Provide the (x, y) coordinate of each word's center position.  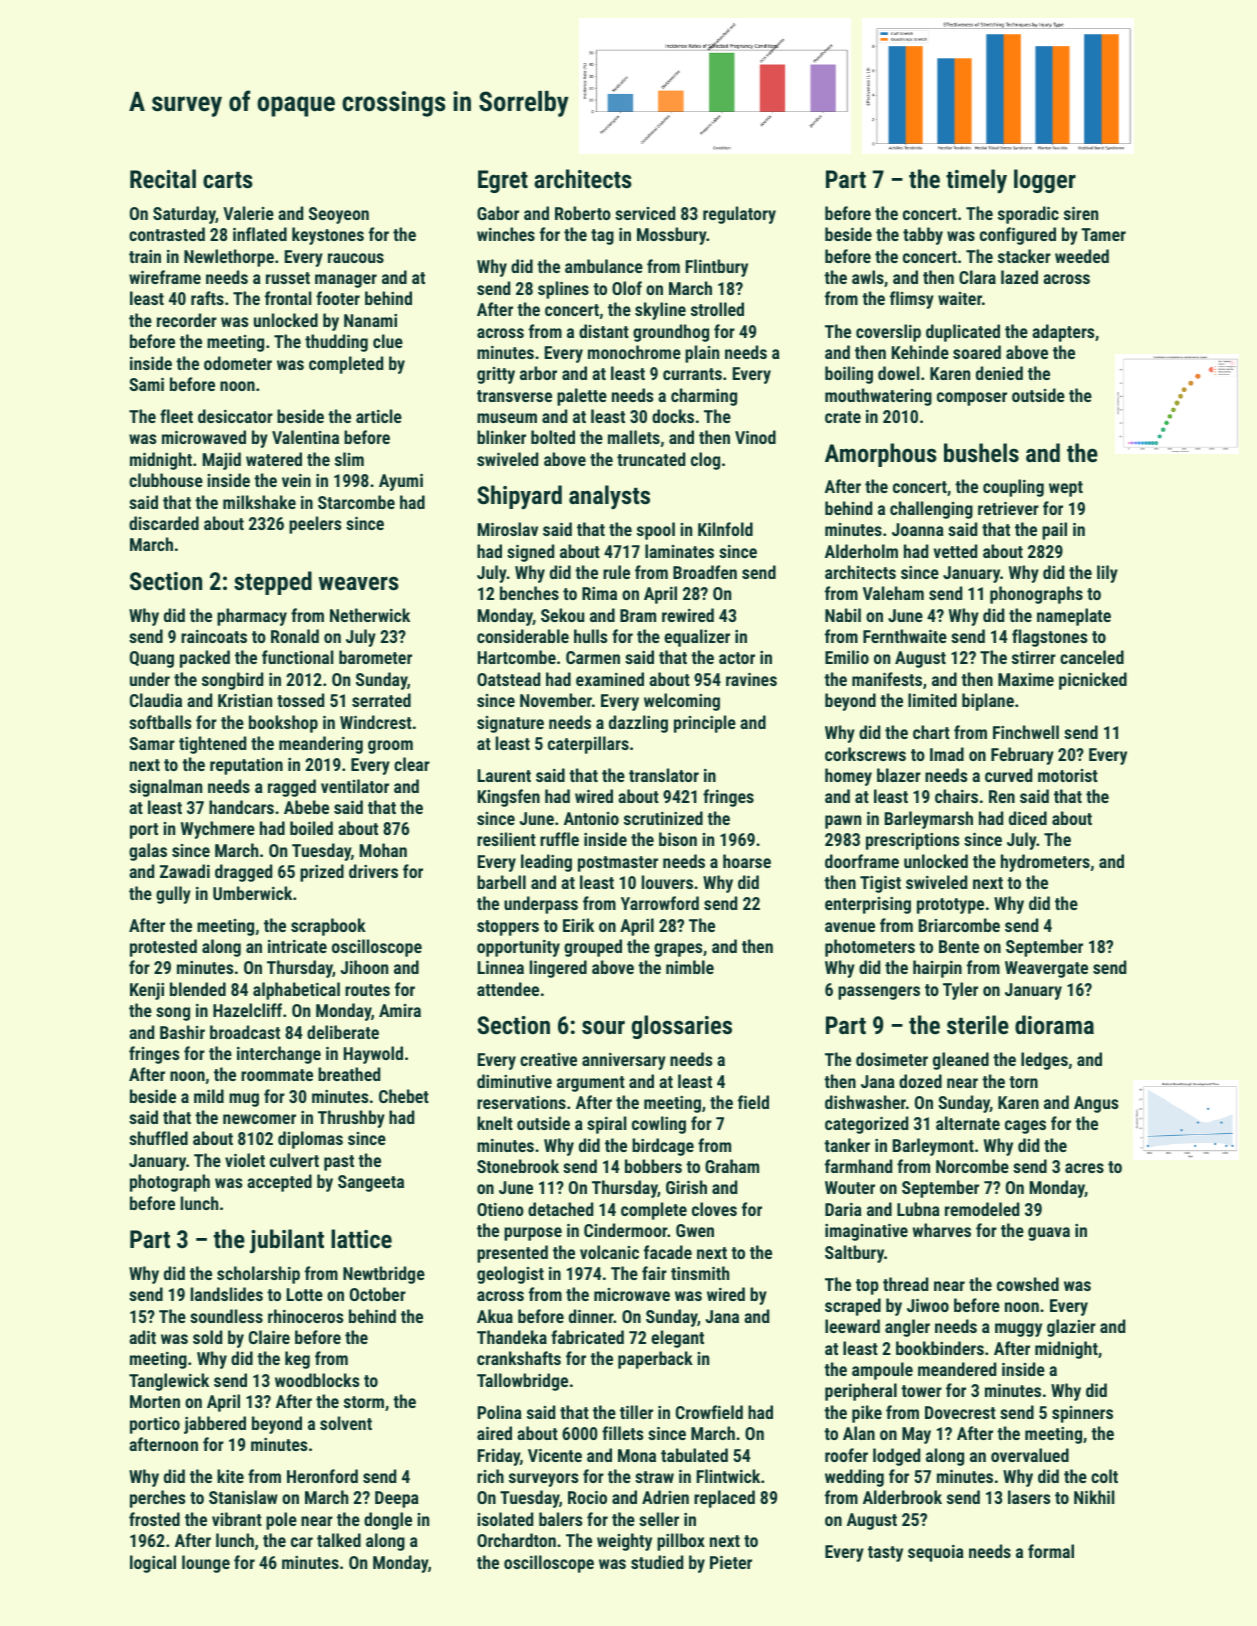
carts (228, 180)
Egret (503, 181)
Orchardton (516, 1540)
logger (1045, 181)
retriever (1008, 508)
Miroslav (508, 529)
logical (153, 1564)
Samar (152, 743)
